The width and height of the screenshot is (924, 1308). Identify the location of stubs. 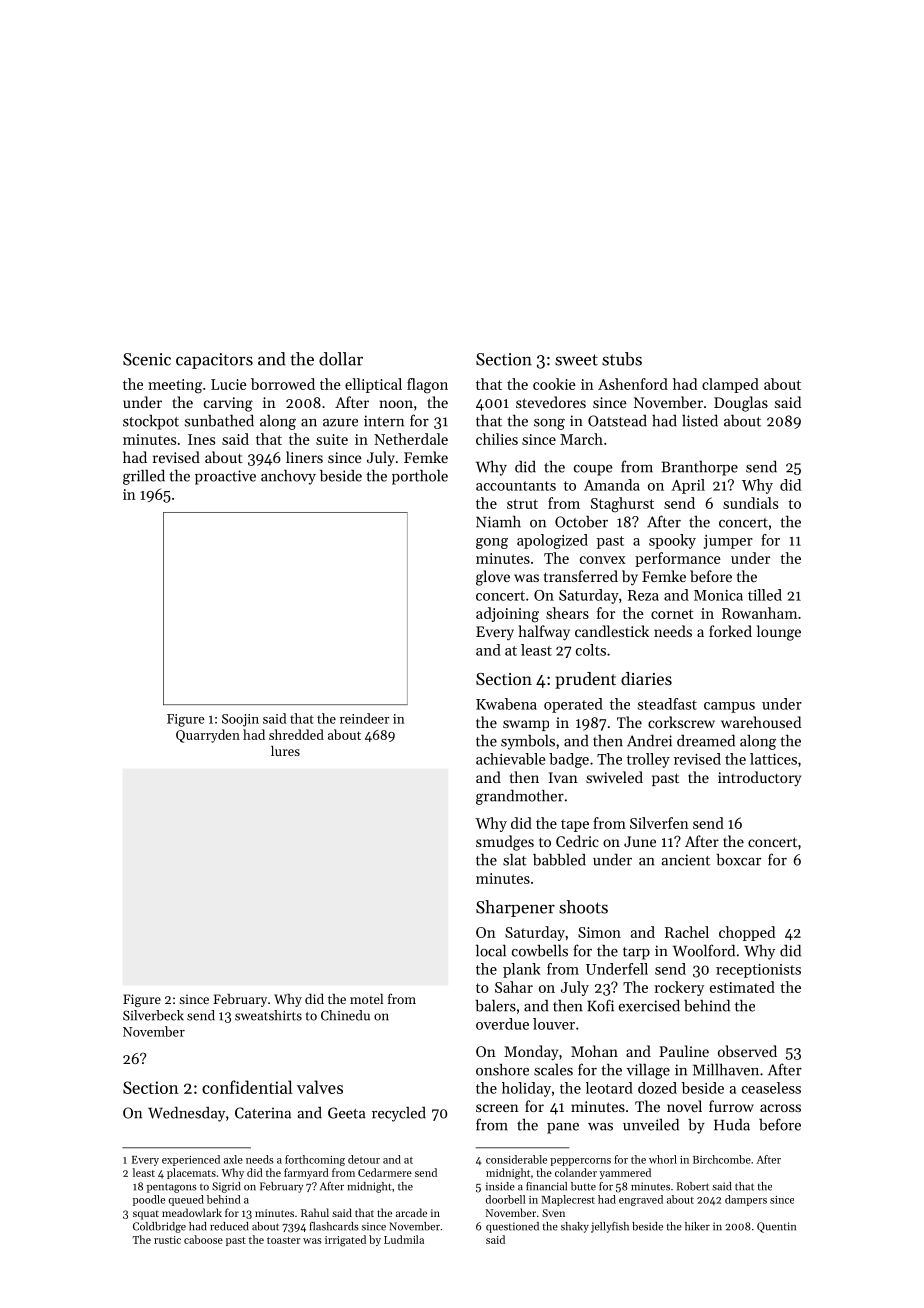
(622, 359).
